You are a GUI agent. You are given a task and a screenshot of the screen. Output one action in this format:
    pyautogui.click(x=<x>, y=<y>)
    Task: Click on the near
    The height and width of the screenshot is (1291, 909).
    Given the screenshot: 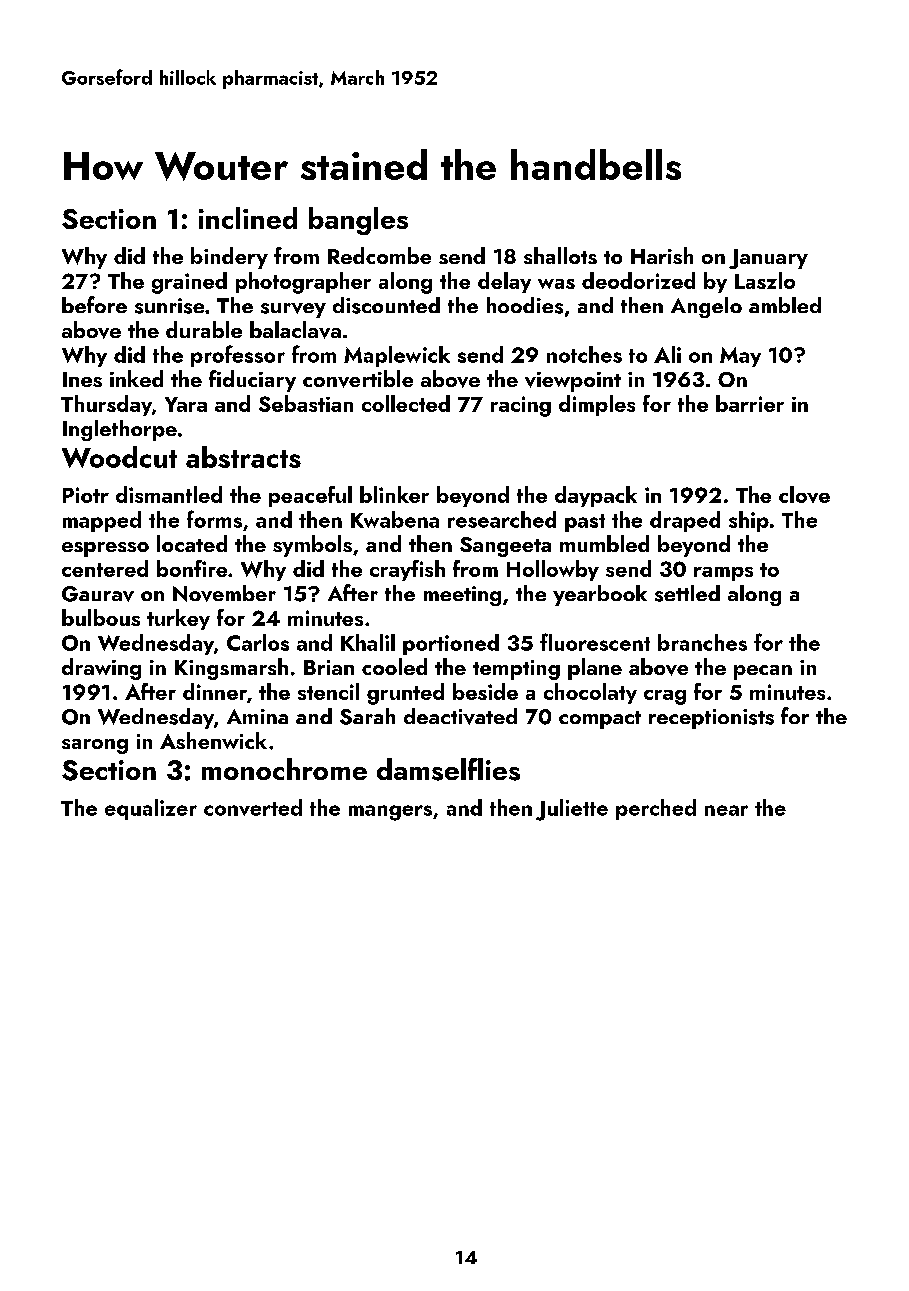 What is the action you would take?
    pyautogui.click(x=726, y=810)
